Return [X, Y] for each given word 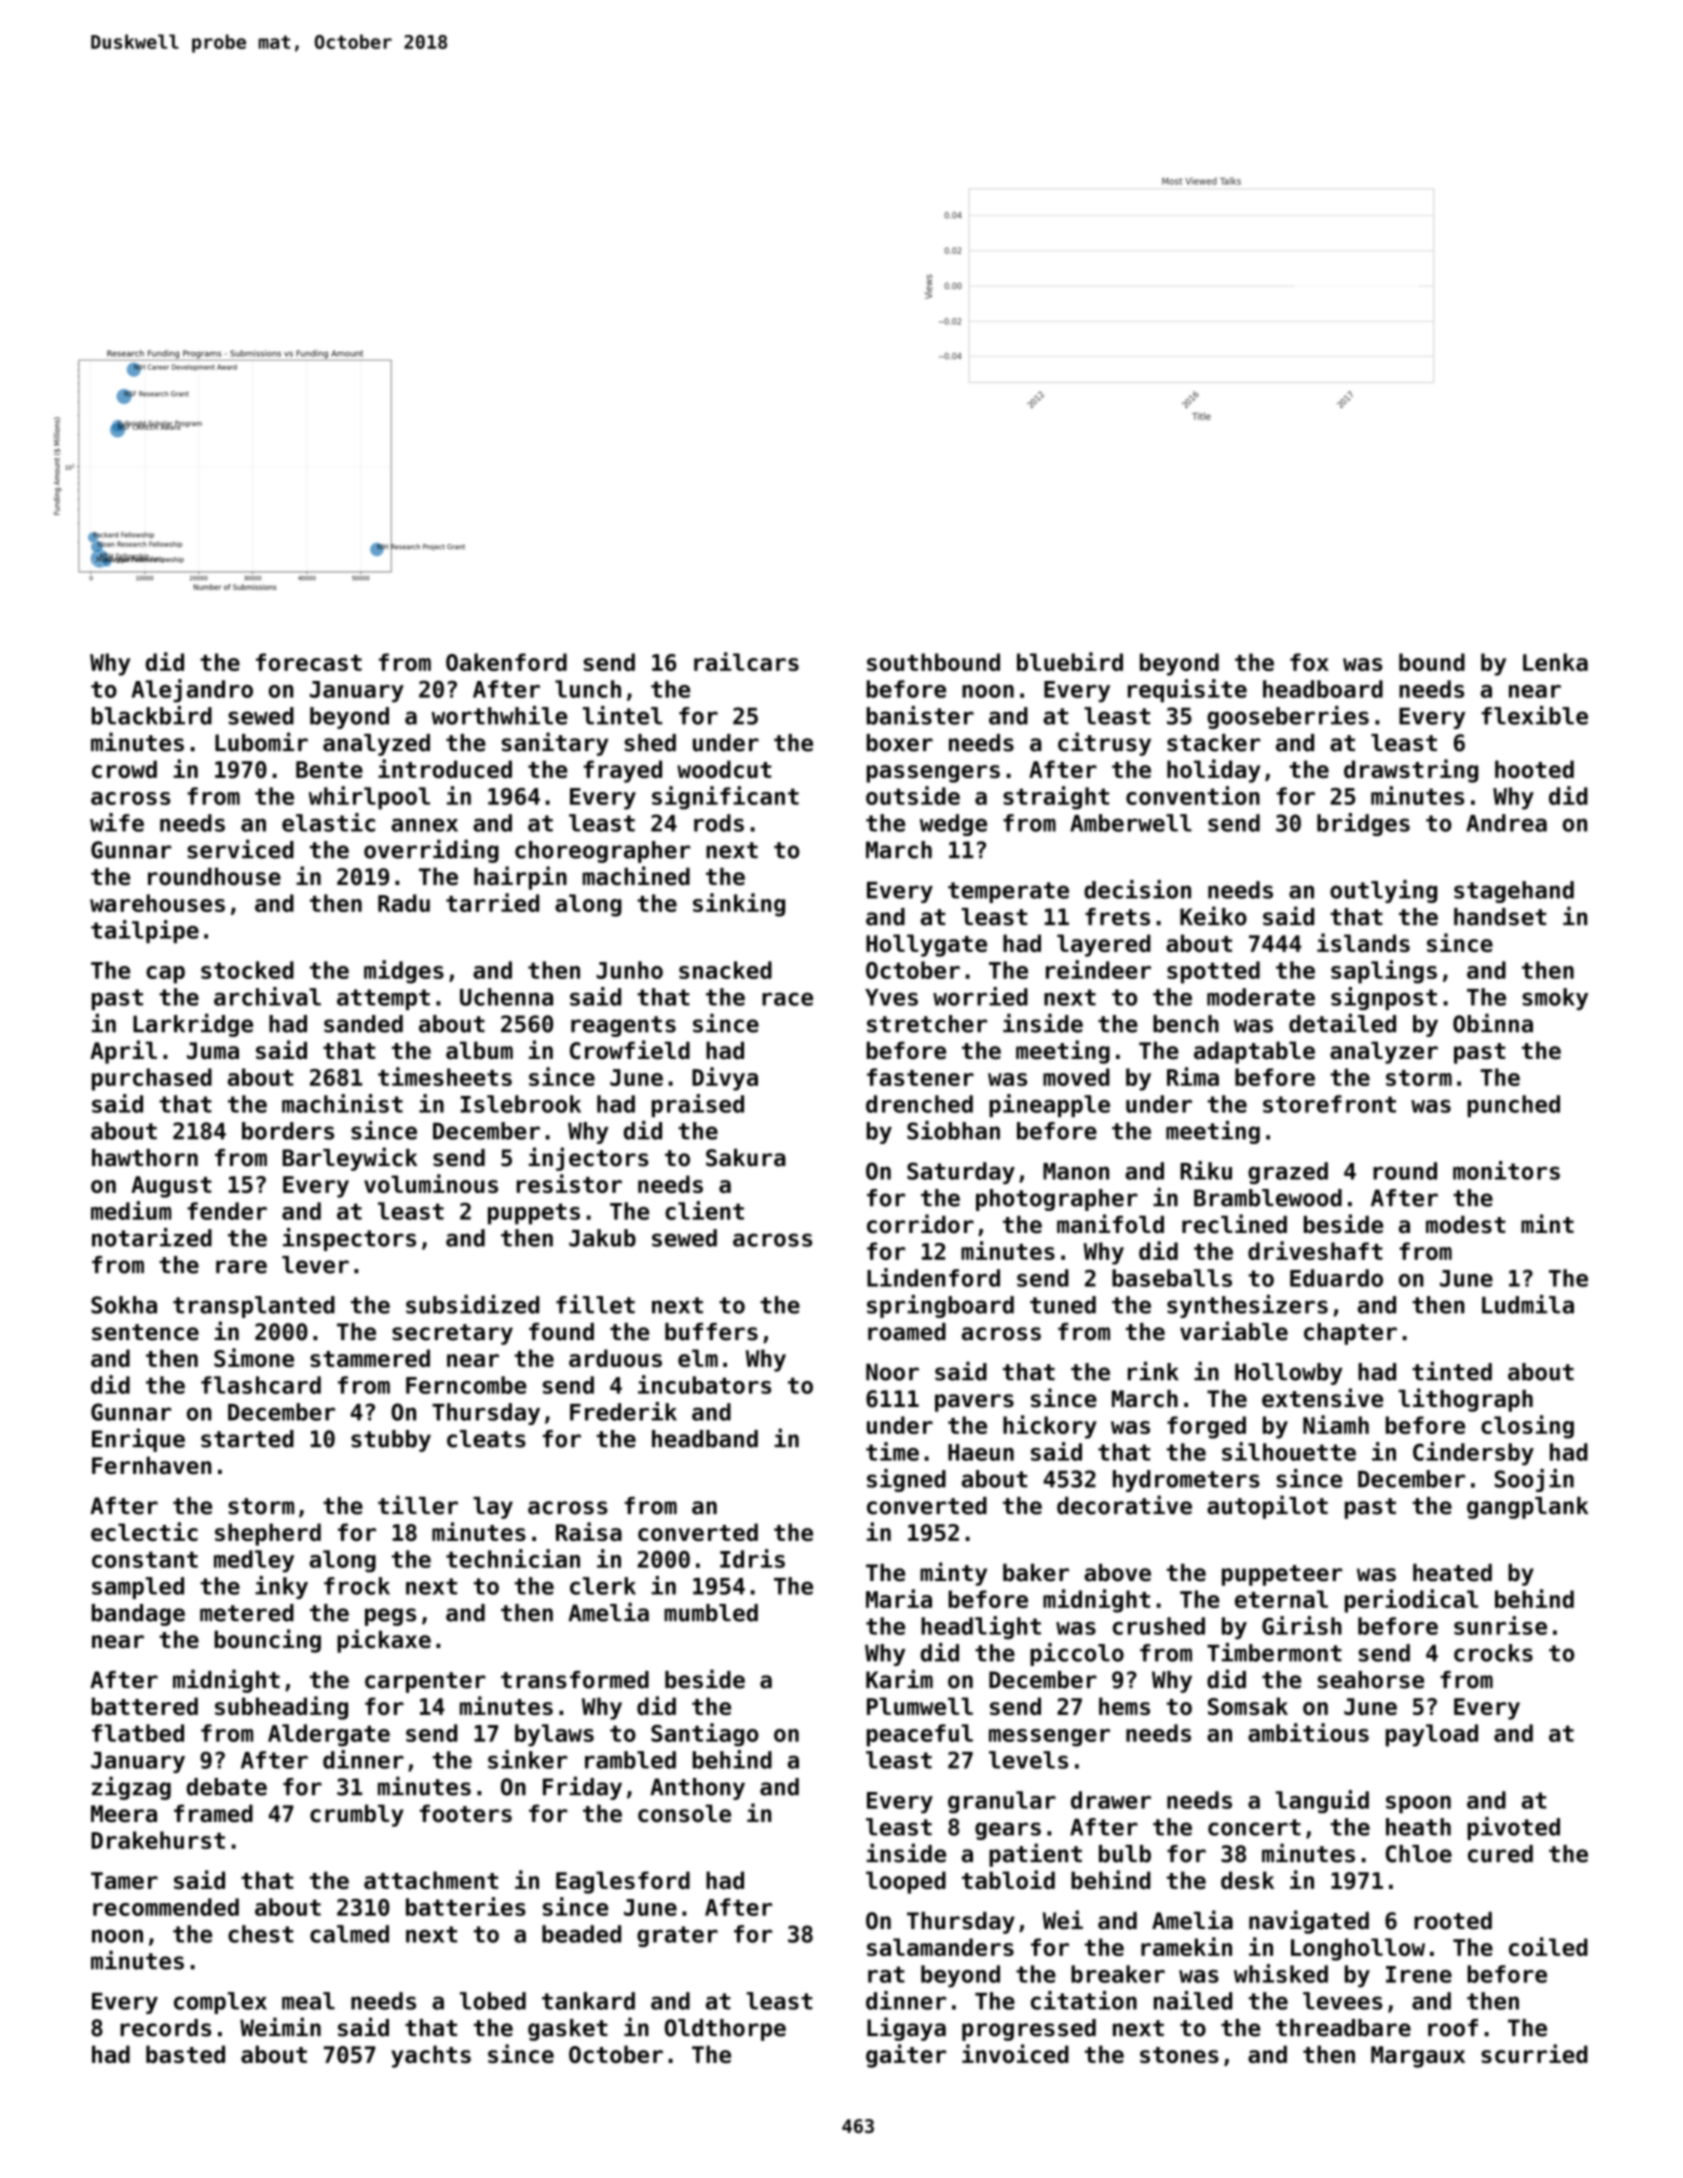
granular [1002, 1802]
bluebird [1070, 661]
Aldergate [329, 1735]
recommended [166, 1907]
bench [1186, 1024]
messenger [1049, 1738]
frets [1117, 917]
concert [1254, 1827]
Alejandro [192, 691]
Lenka [1555, 662]
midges [404, 972]
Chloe [1419, 1854]
